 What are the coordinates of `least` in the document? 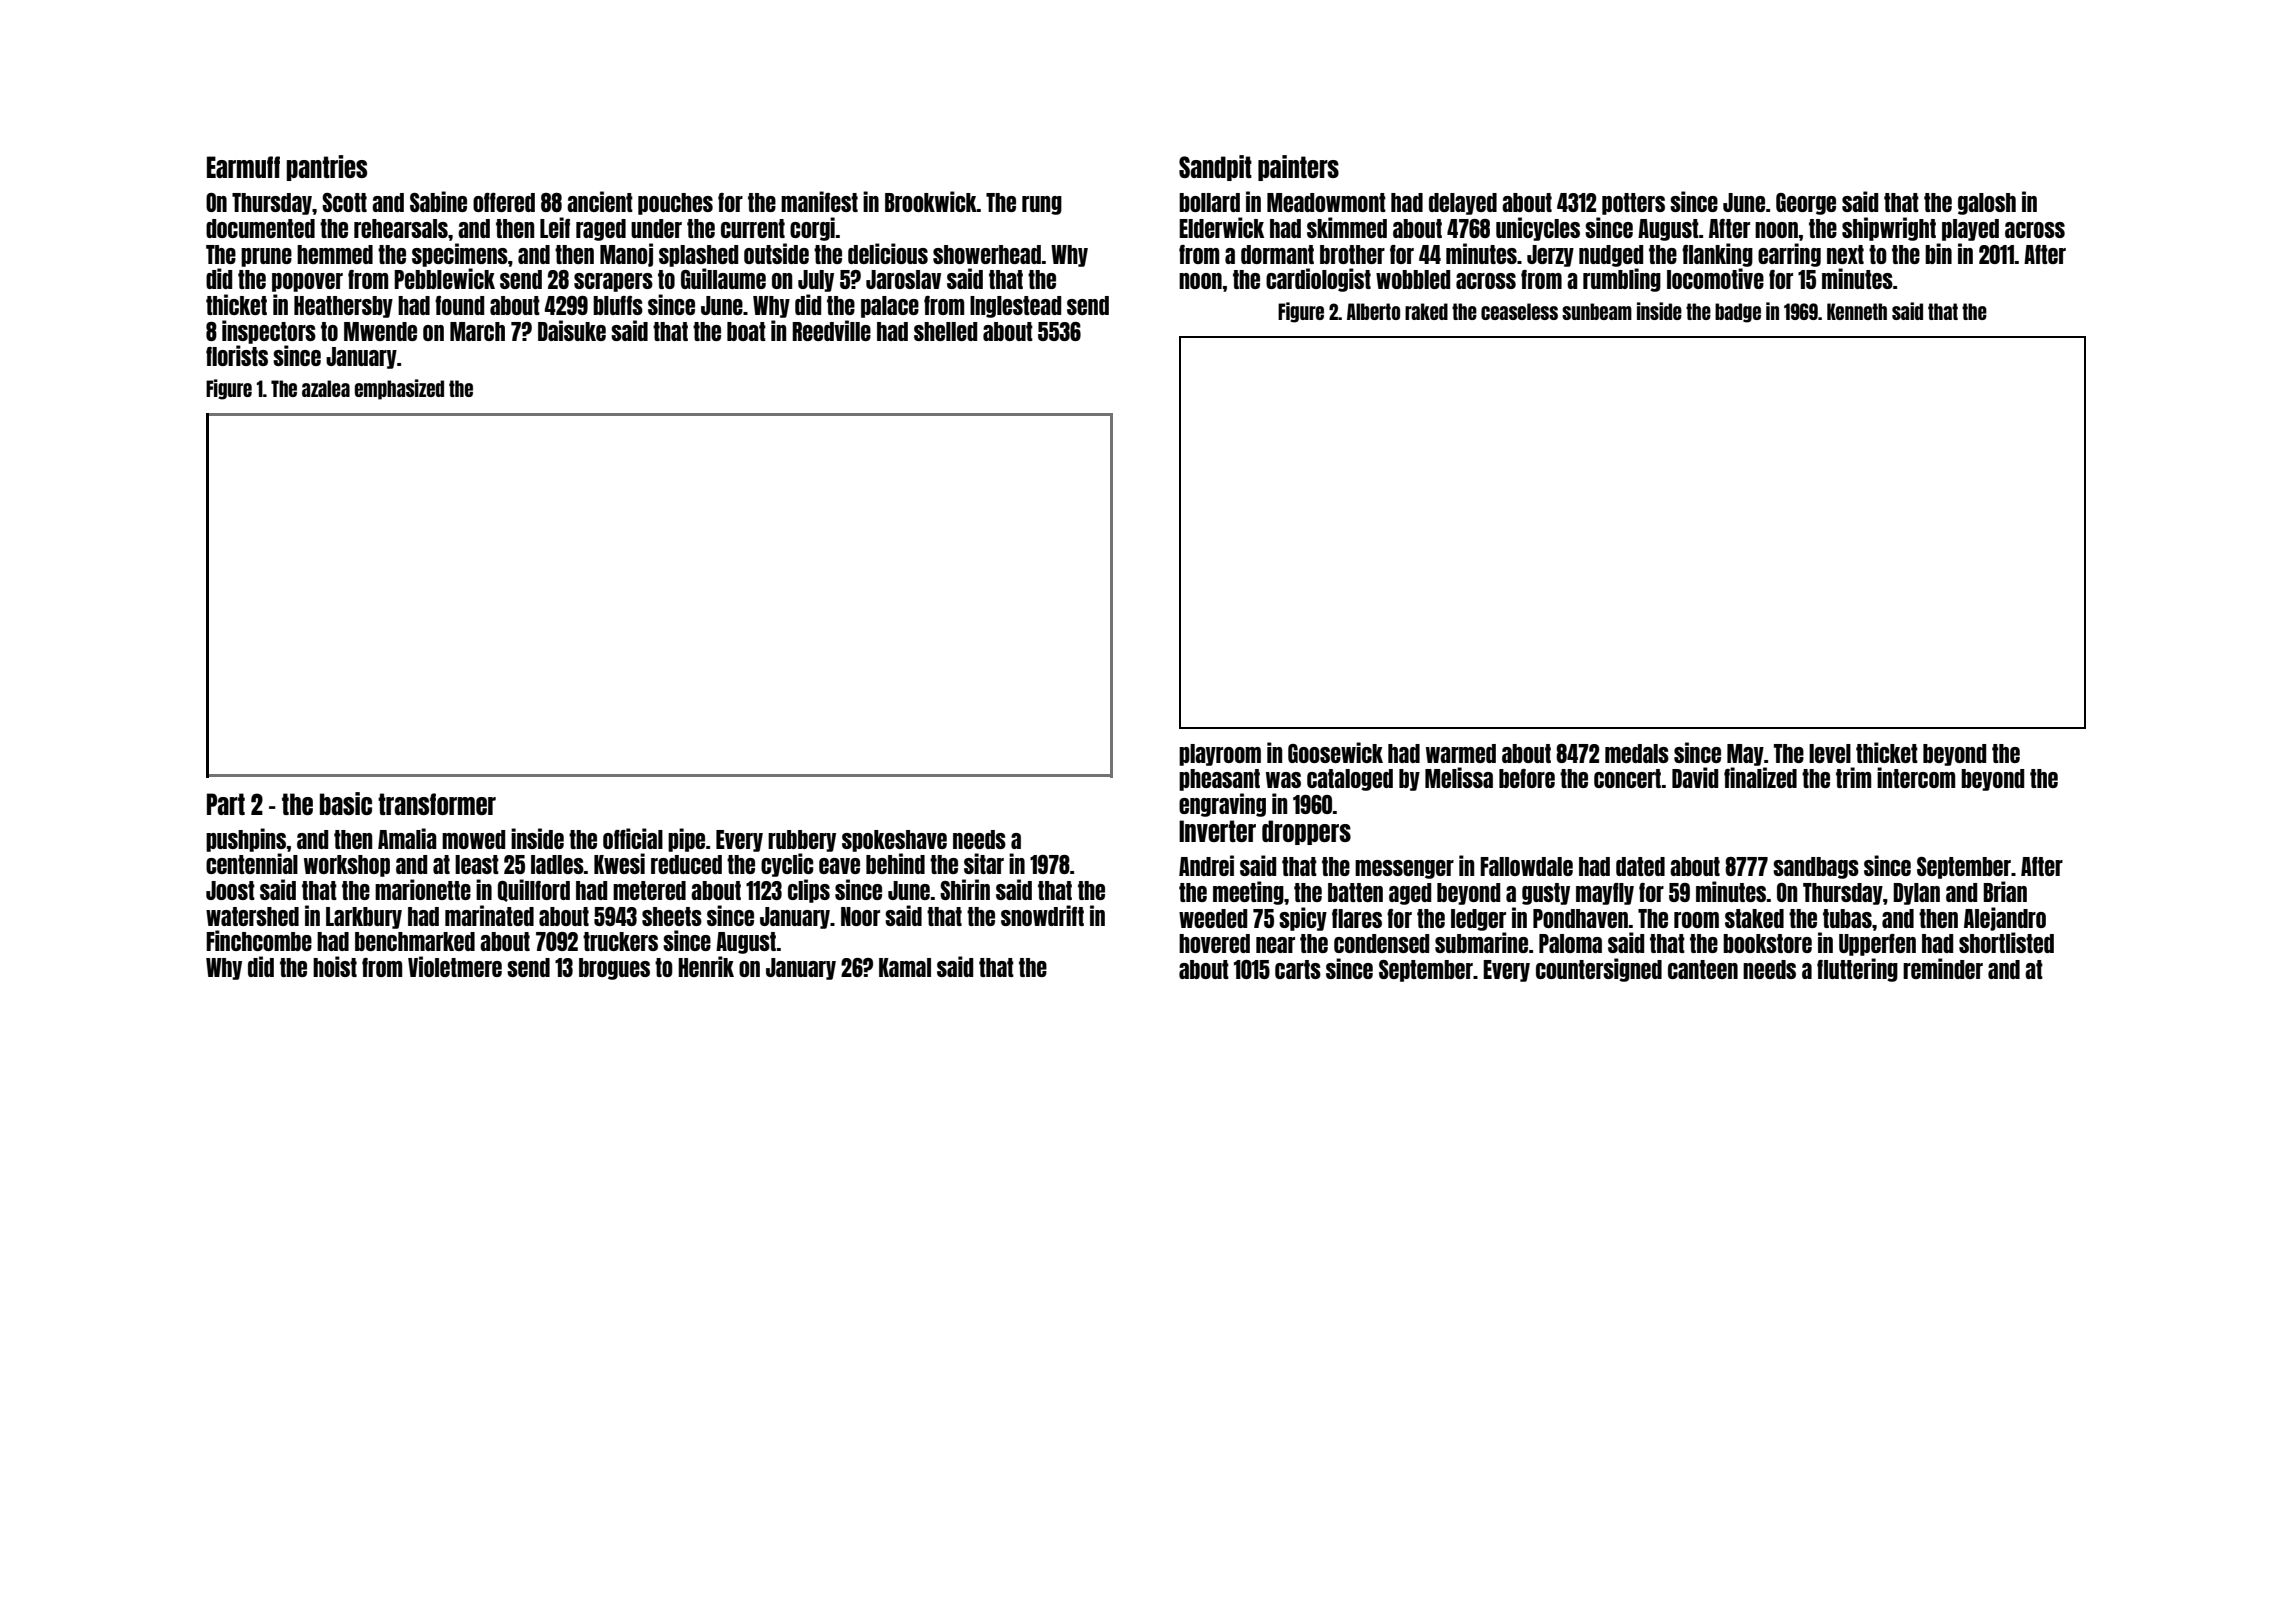 It's located at (477, 864).
